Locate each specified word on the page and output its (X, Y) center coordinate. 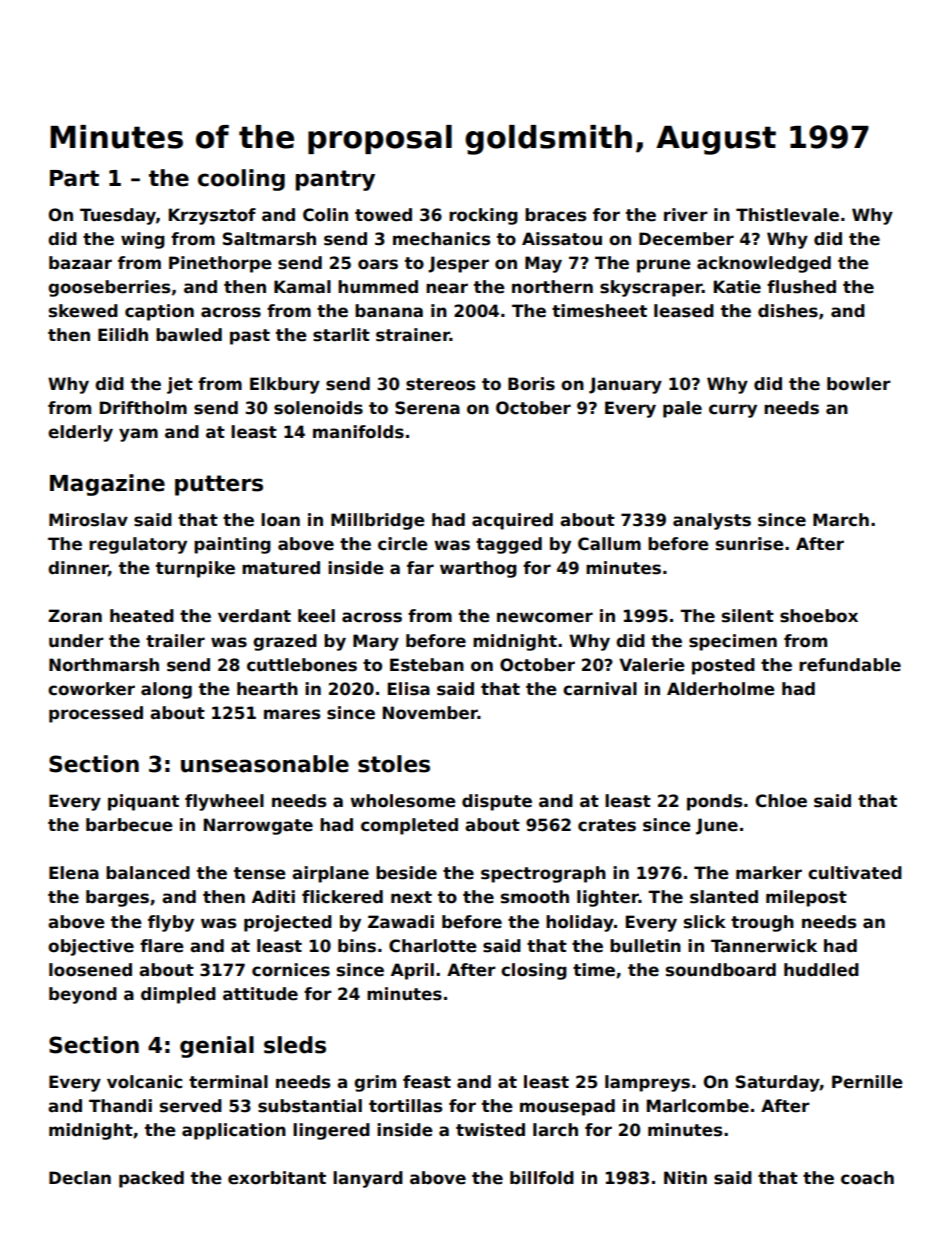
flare (162, 946)
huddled (821, 970)
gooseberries (109, 288)
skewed (83, 311)
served (191, 1106)
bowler (859, 384)
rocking (483, 216)
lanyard (368, 1179)
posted (723, 666)
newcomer (545, 617)
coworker (91, 689)
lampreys (647, 1083)
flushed (801, 287)
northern (552, 287)
